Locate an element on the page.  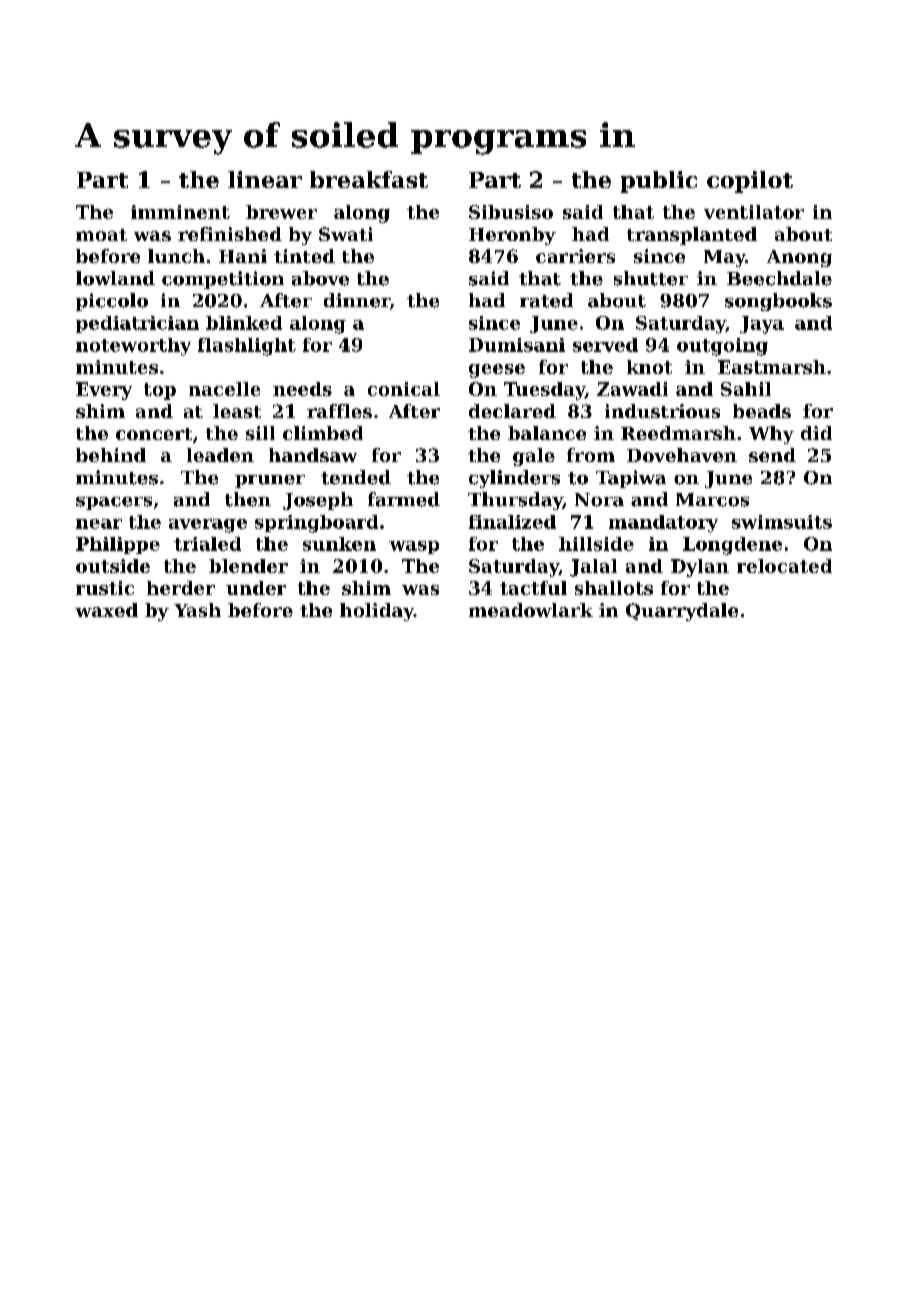
Quarrydale is located at coordinates (682, 612).
